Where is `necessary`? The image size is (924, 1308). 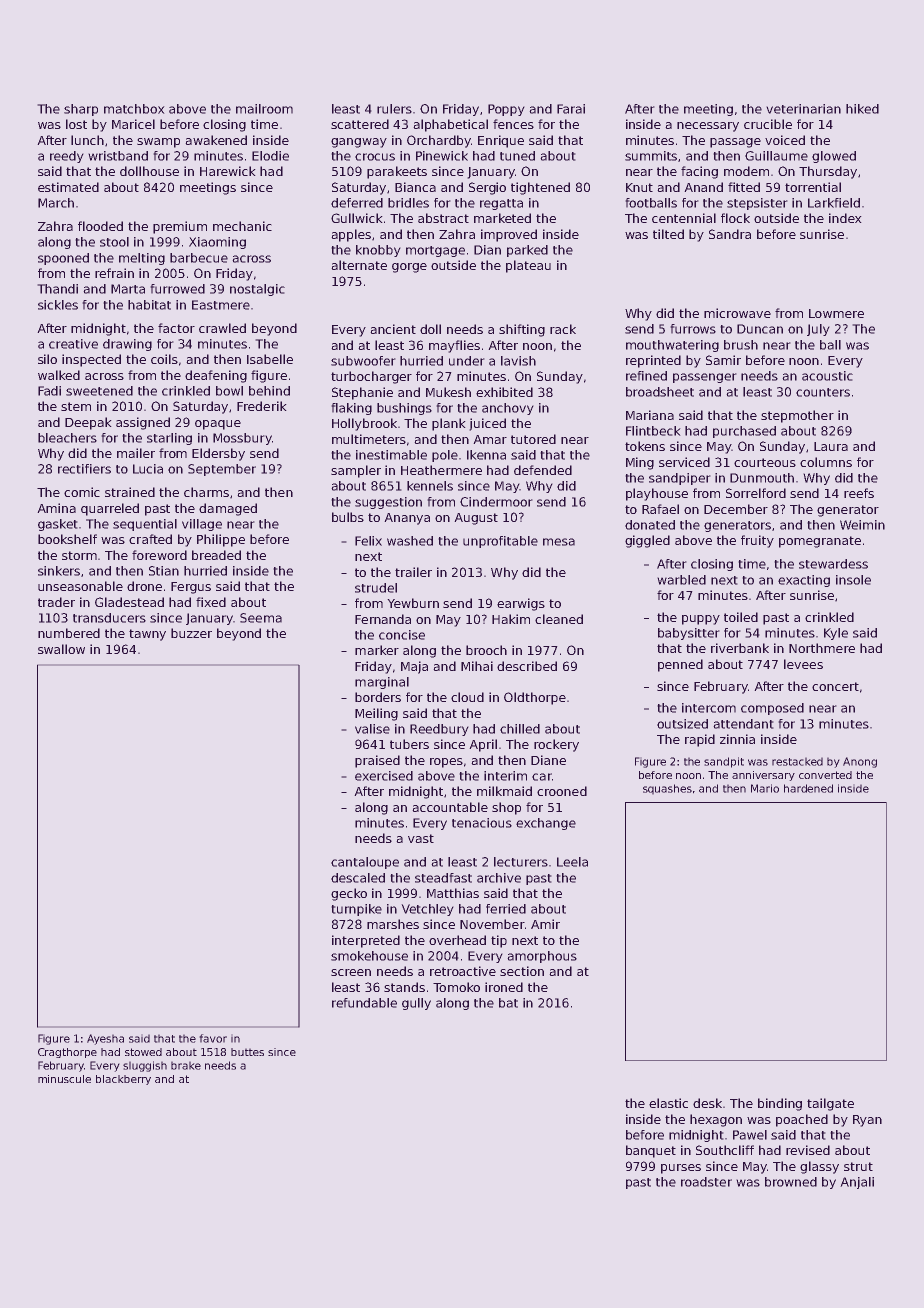
necessary is located at coordinates (708, 127).
